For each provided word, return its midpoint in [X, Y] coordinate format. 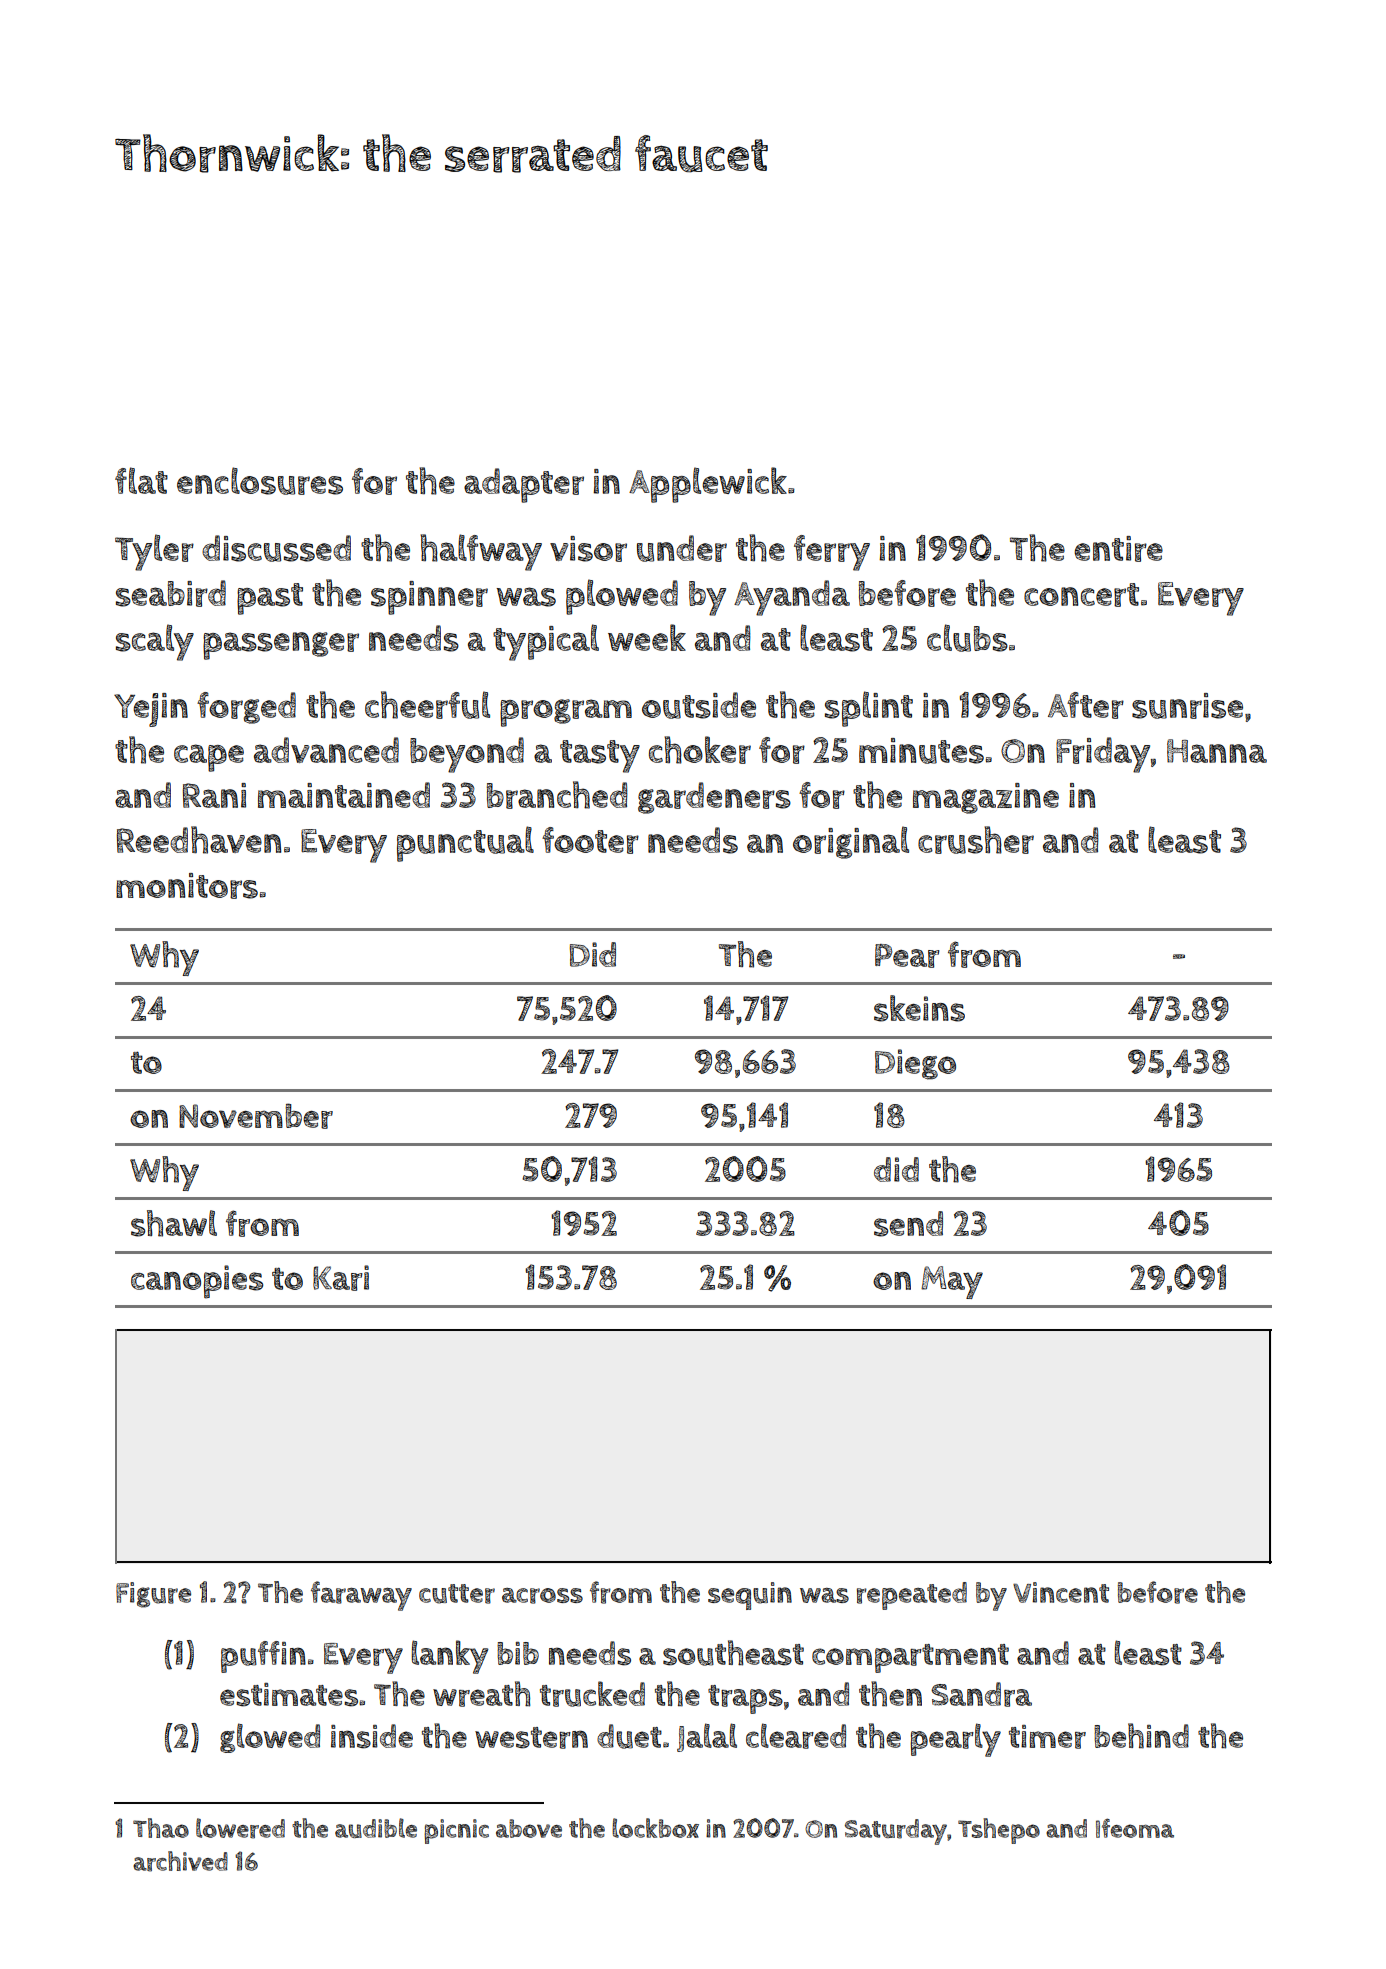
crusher [976, 840]
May [952, 1282]
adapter [524, 485]
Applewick [708, 485]
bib [518, 1653]
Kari [341, 1278]
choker [700, 750]
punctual [465, 844]
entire [1118, 549]
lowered [240, 1828]
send [908, 1224]
